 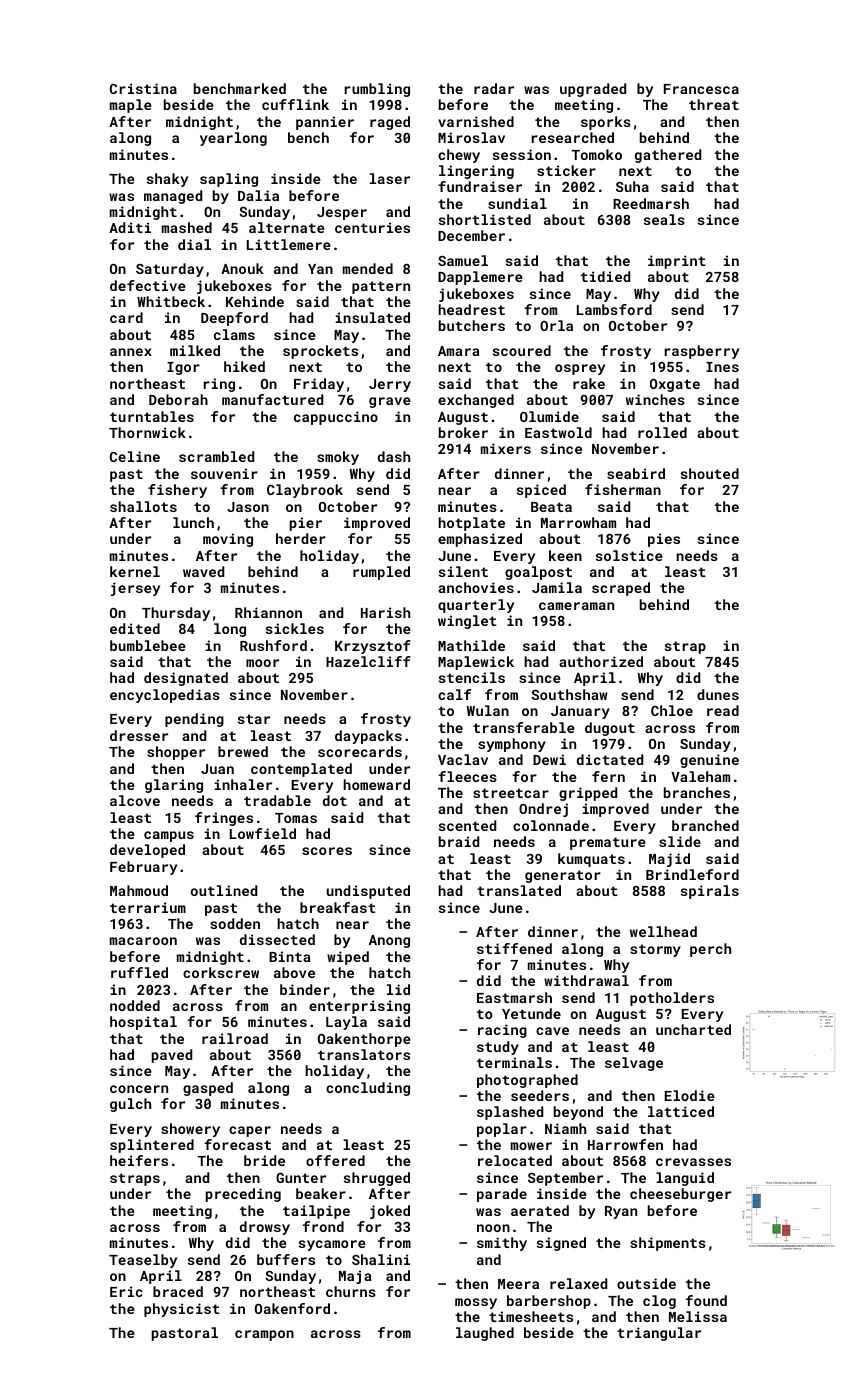 What do you see at coordinates (668, 156) in the document?
I see `gathered` at bounding box center [668, 156].
